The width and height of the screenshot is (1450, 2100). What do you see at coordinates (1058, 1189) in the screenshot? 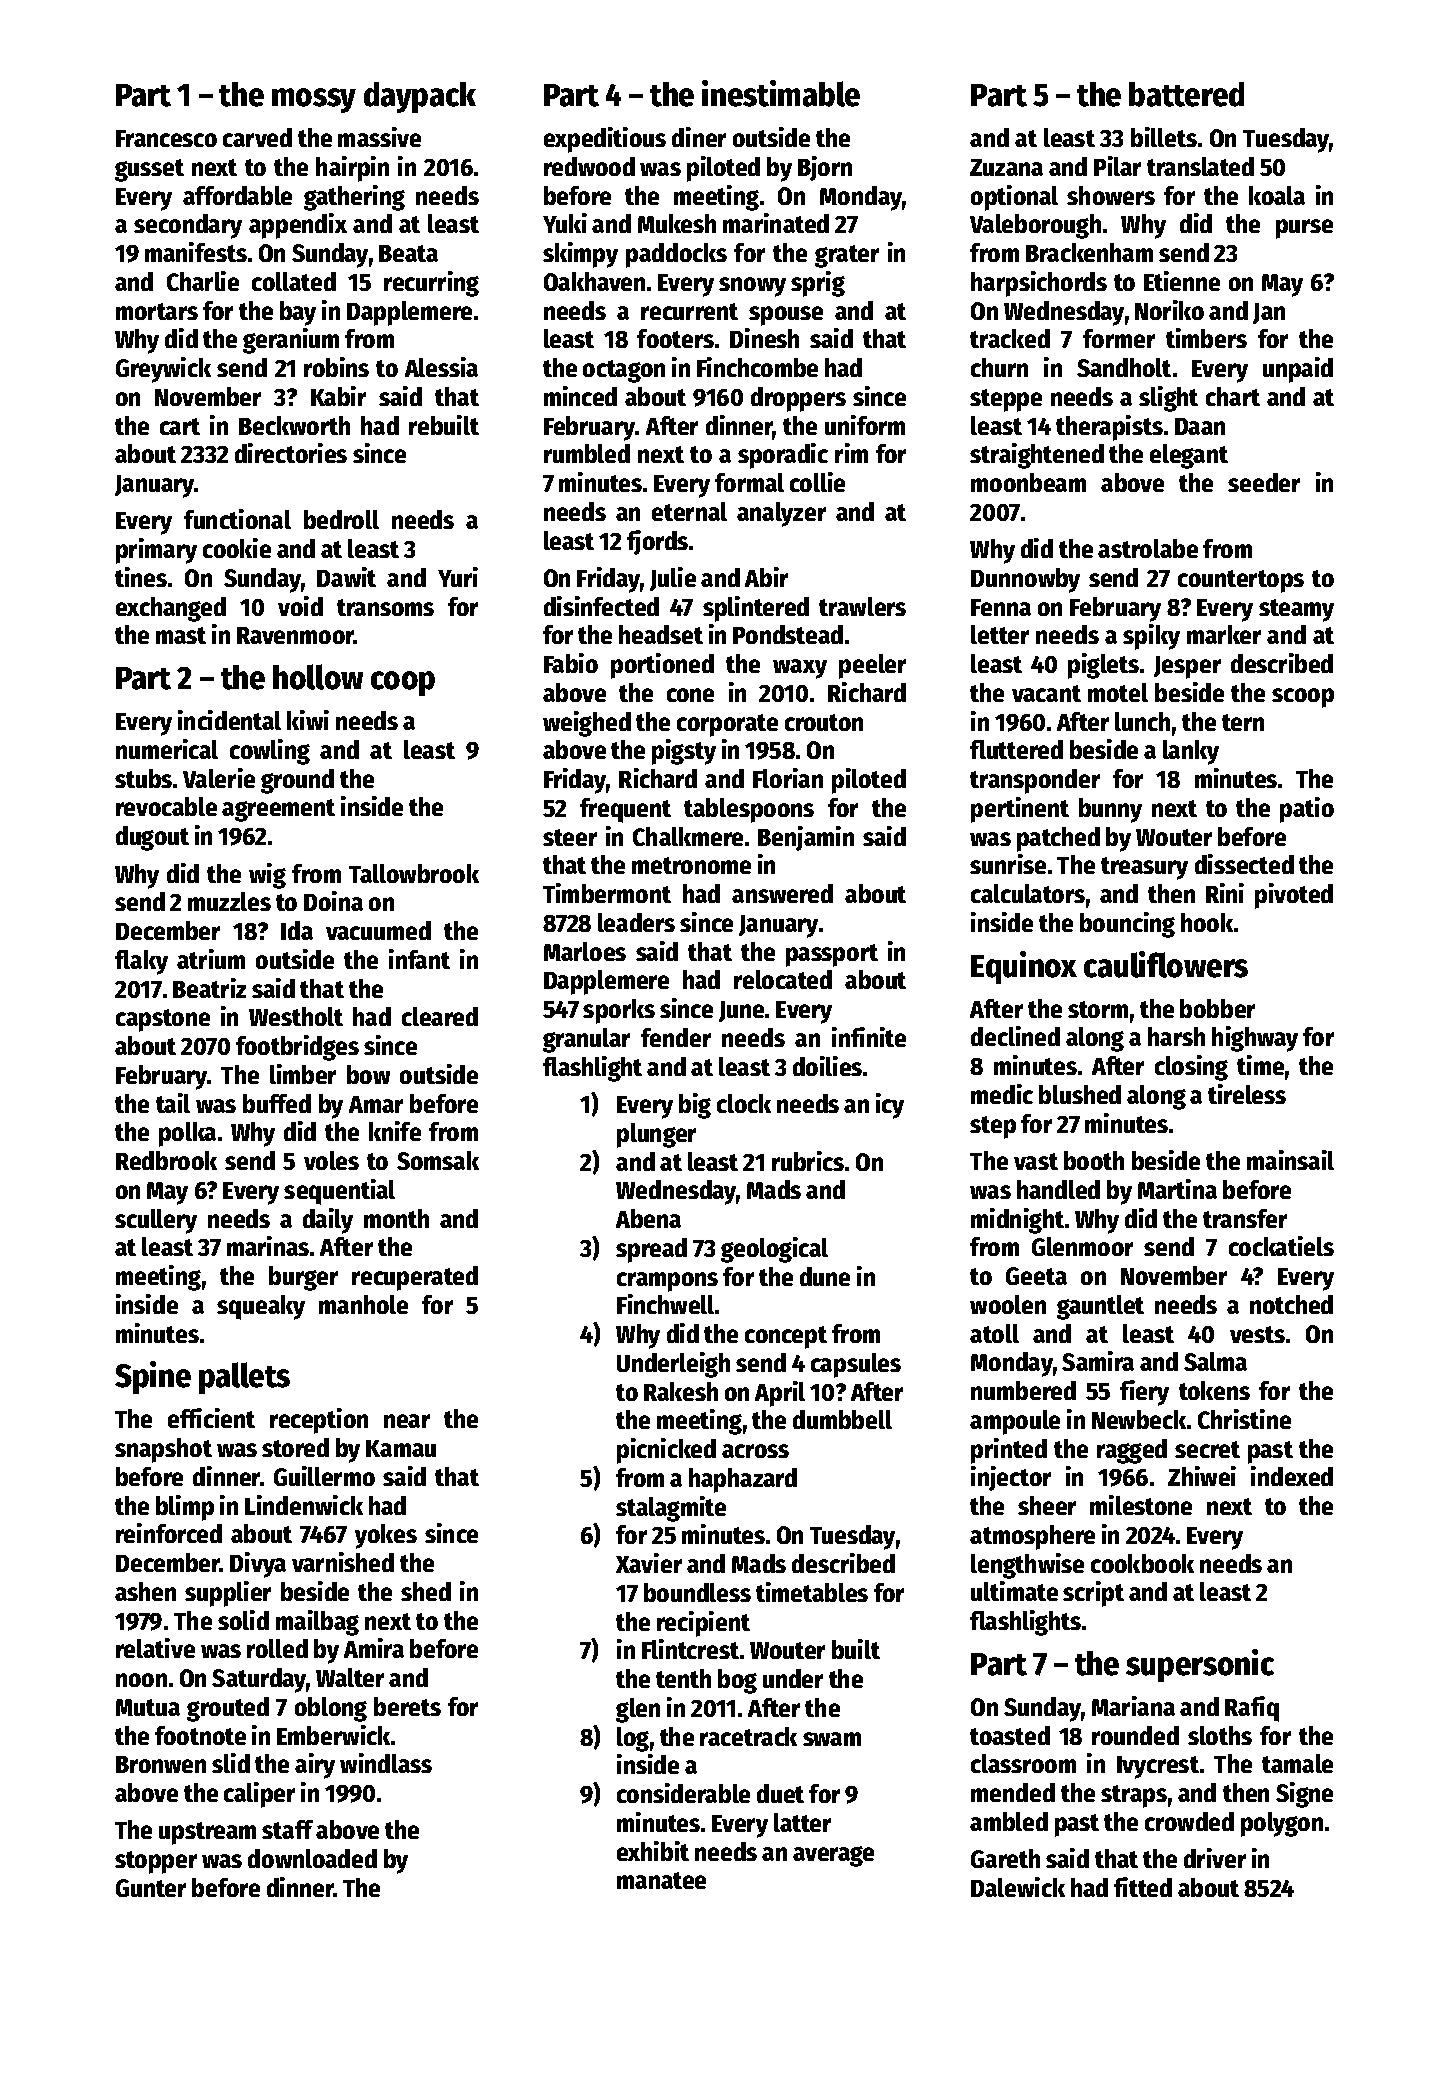
I see `handled` at bounding box center [1058, 1189].
